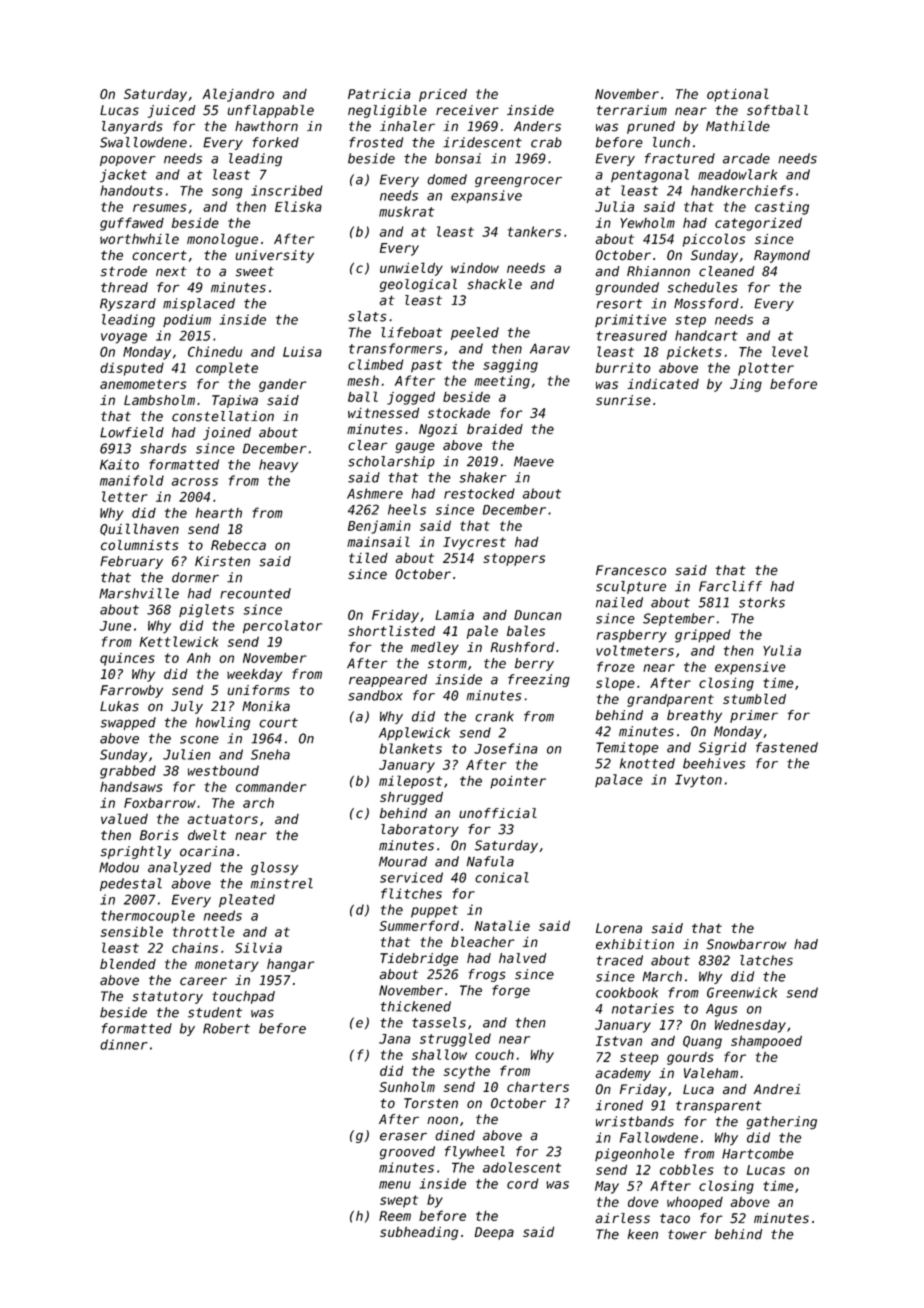 This screenshot has width=924, height=1308. Describe the element at coordinates (534, 231) in the screenshot. I see `tankers` at that location.
